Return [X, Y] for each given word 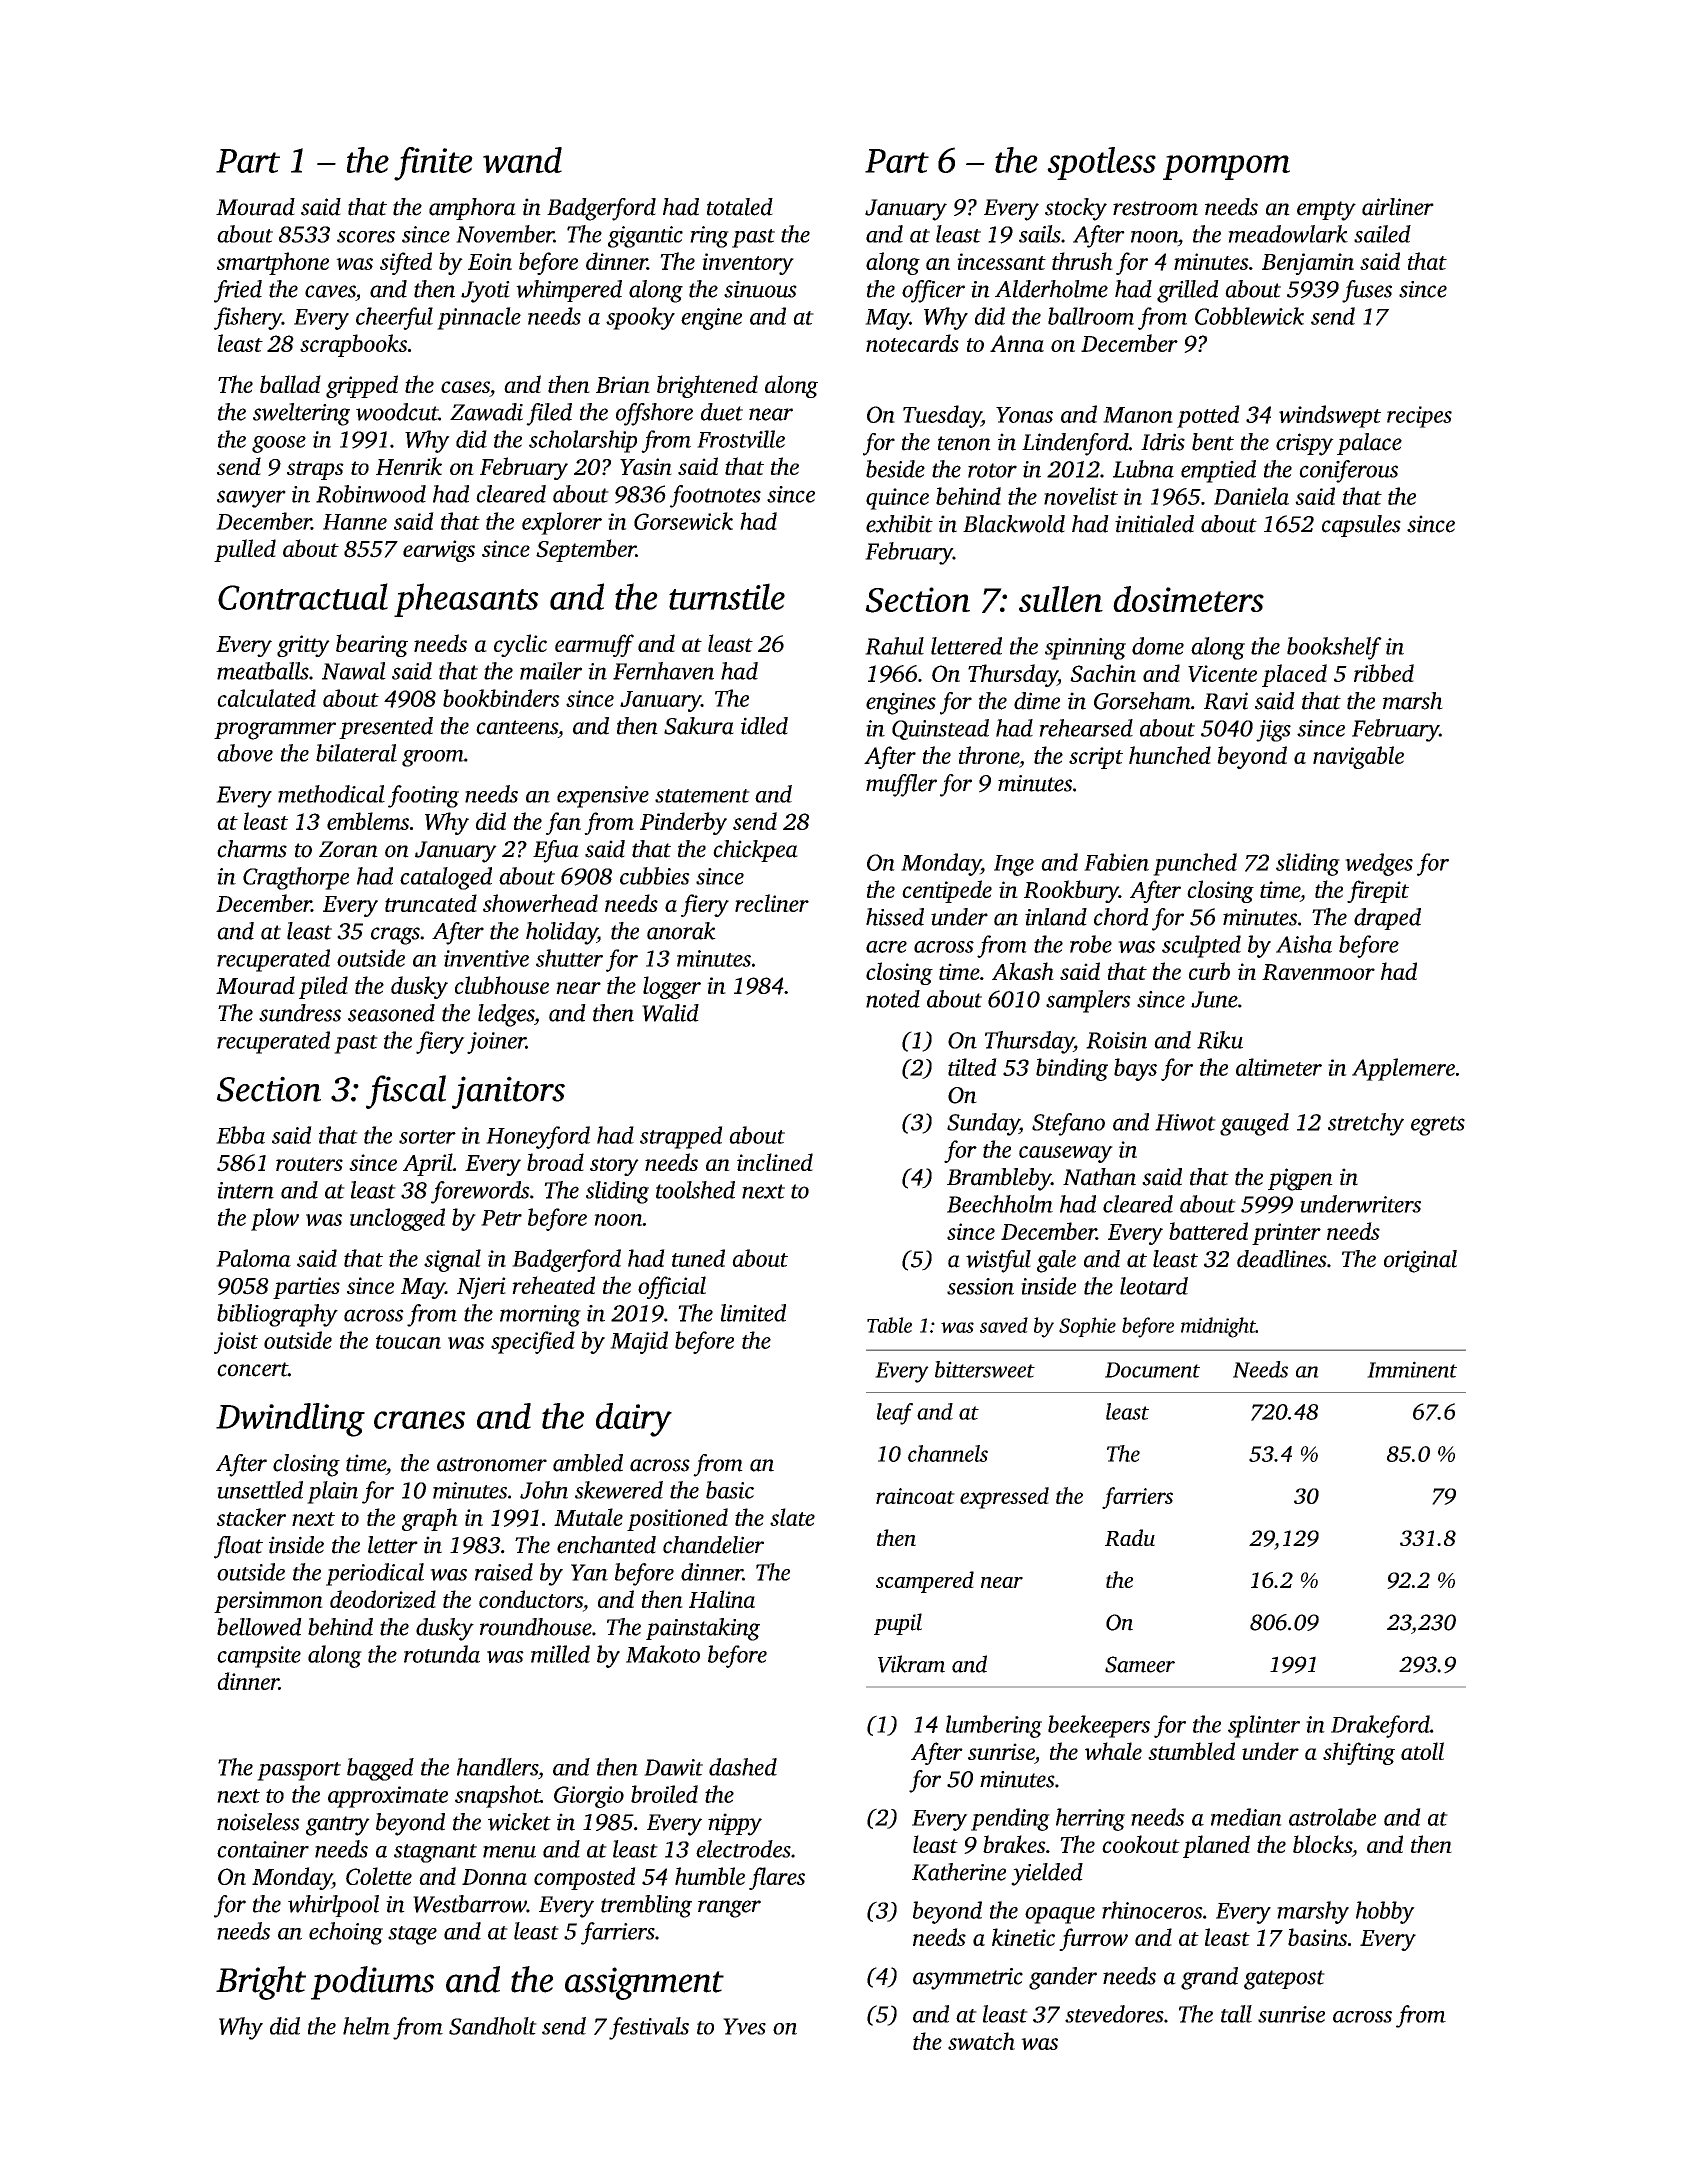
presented [386, 728]
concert [252, 1369]
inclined [775, 1162]
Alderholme [1051, 289]
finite [433, 164]
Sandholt [493, 2026]
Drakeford [1380, 1726]
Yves [744, 2026]
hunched [1170, 755]
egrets [1438, 1126]
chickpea [755, 851]
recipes [1419, 417]
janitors [508, 1092]
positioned [677, 1519]
